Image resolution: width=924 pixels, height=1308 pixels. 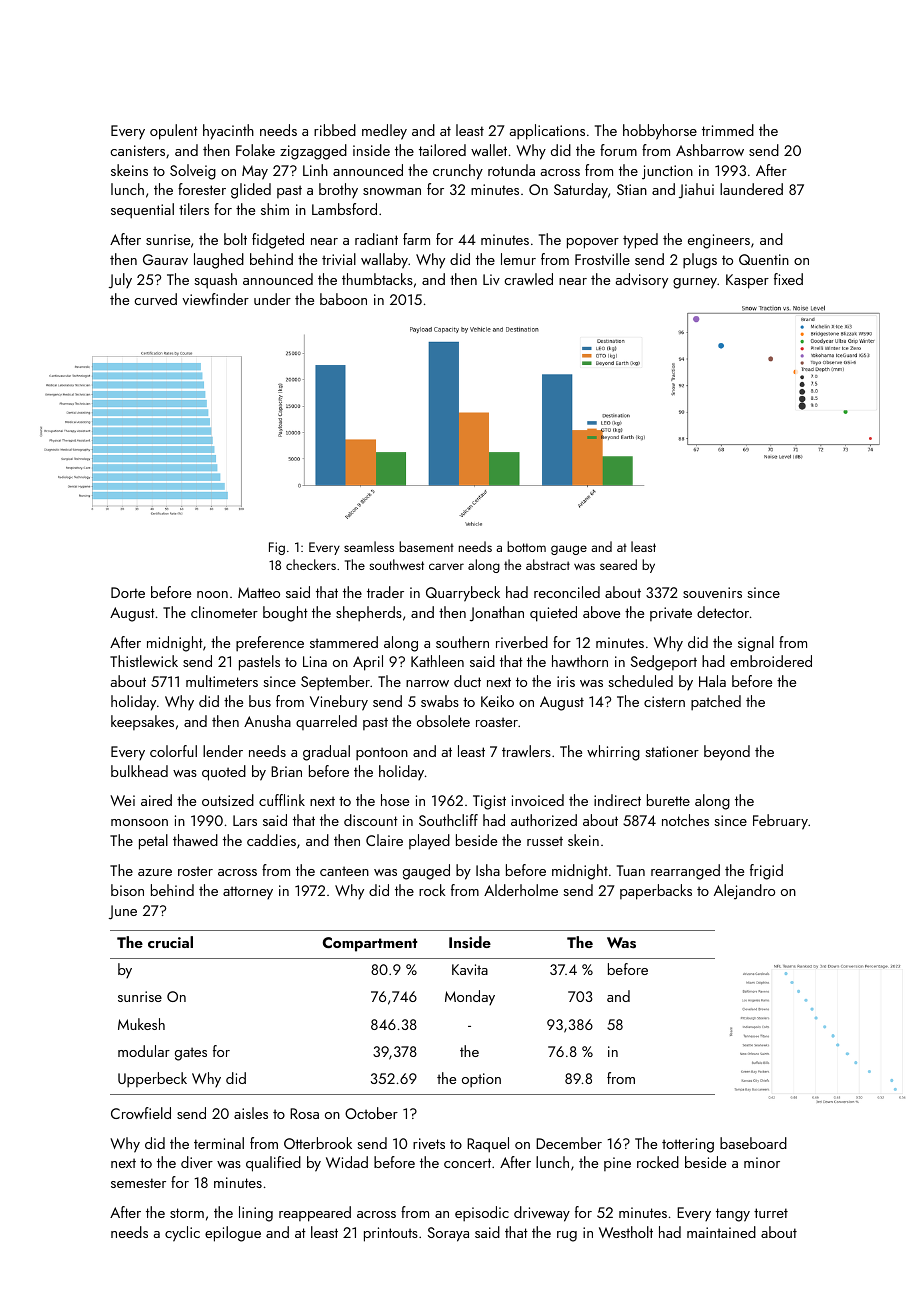 I want to click on Kasper, so click(x=747, y=281).
